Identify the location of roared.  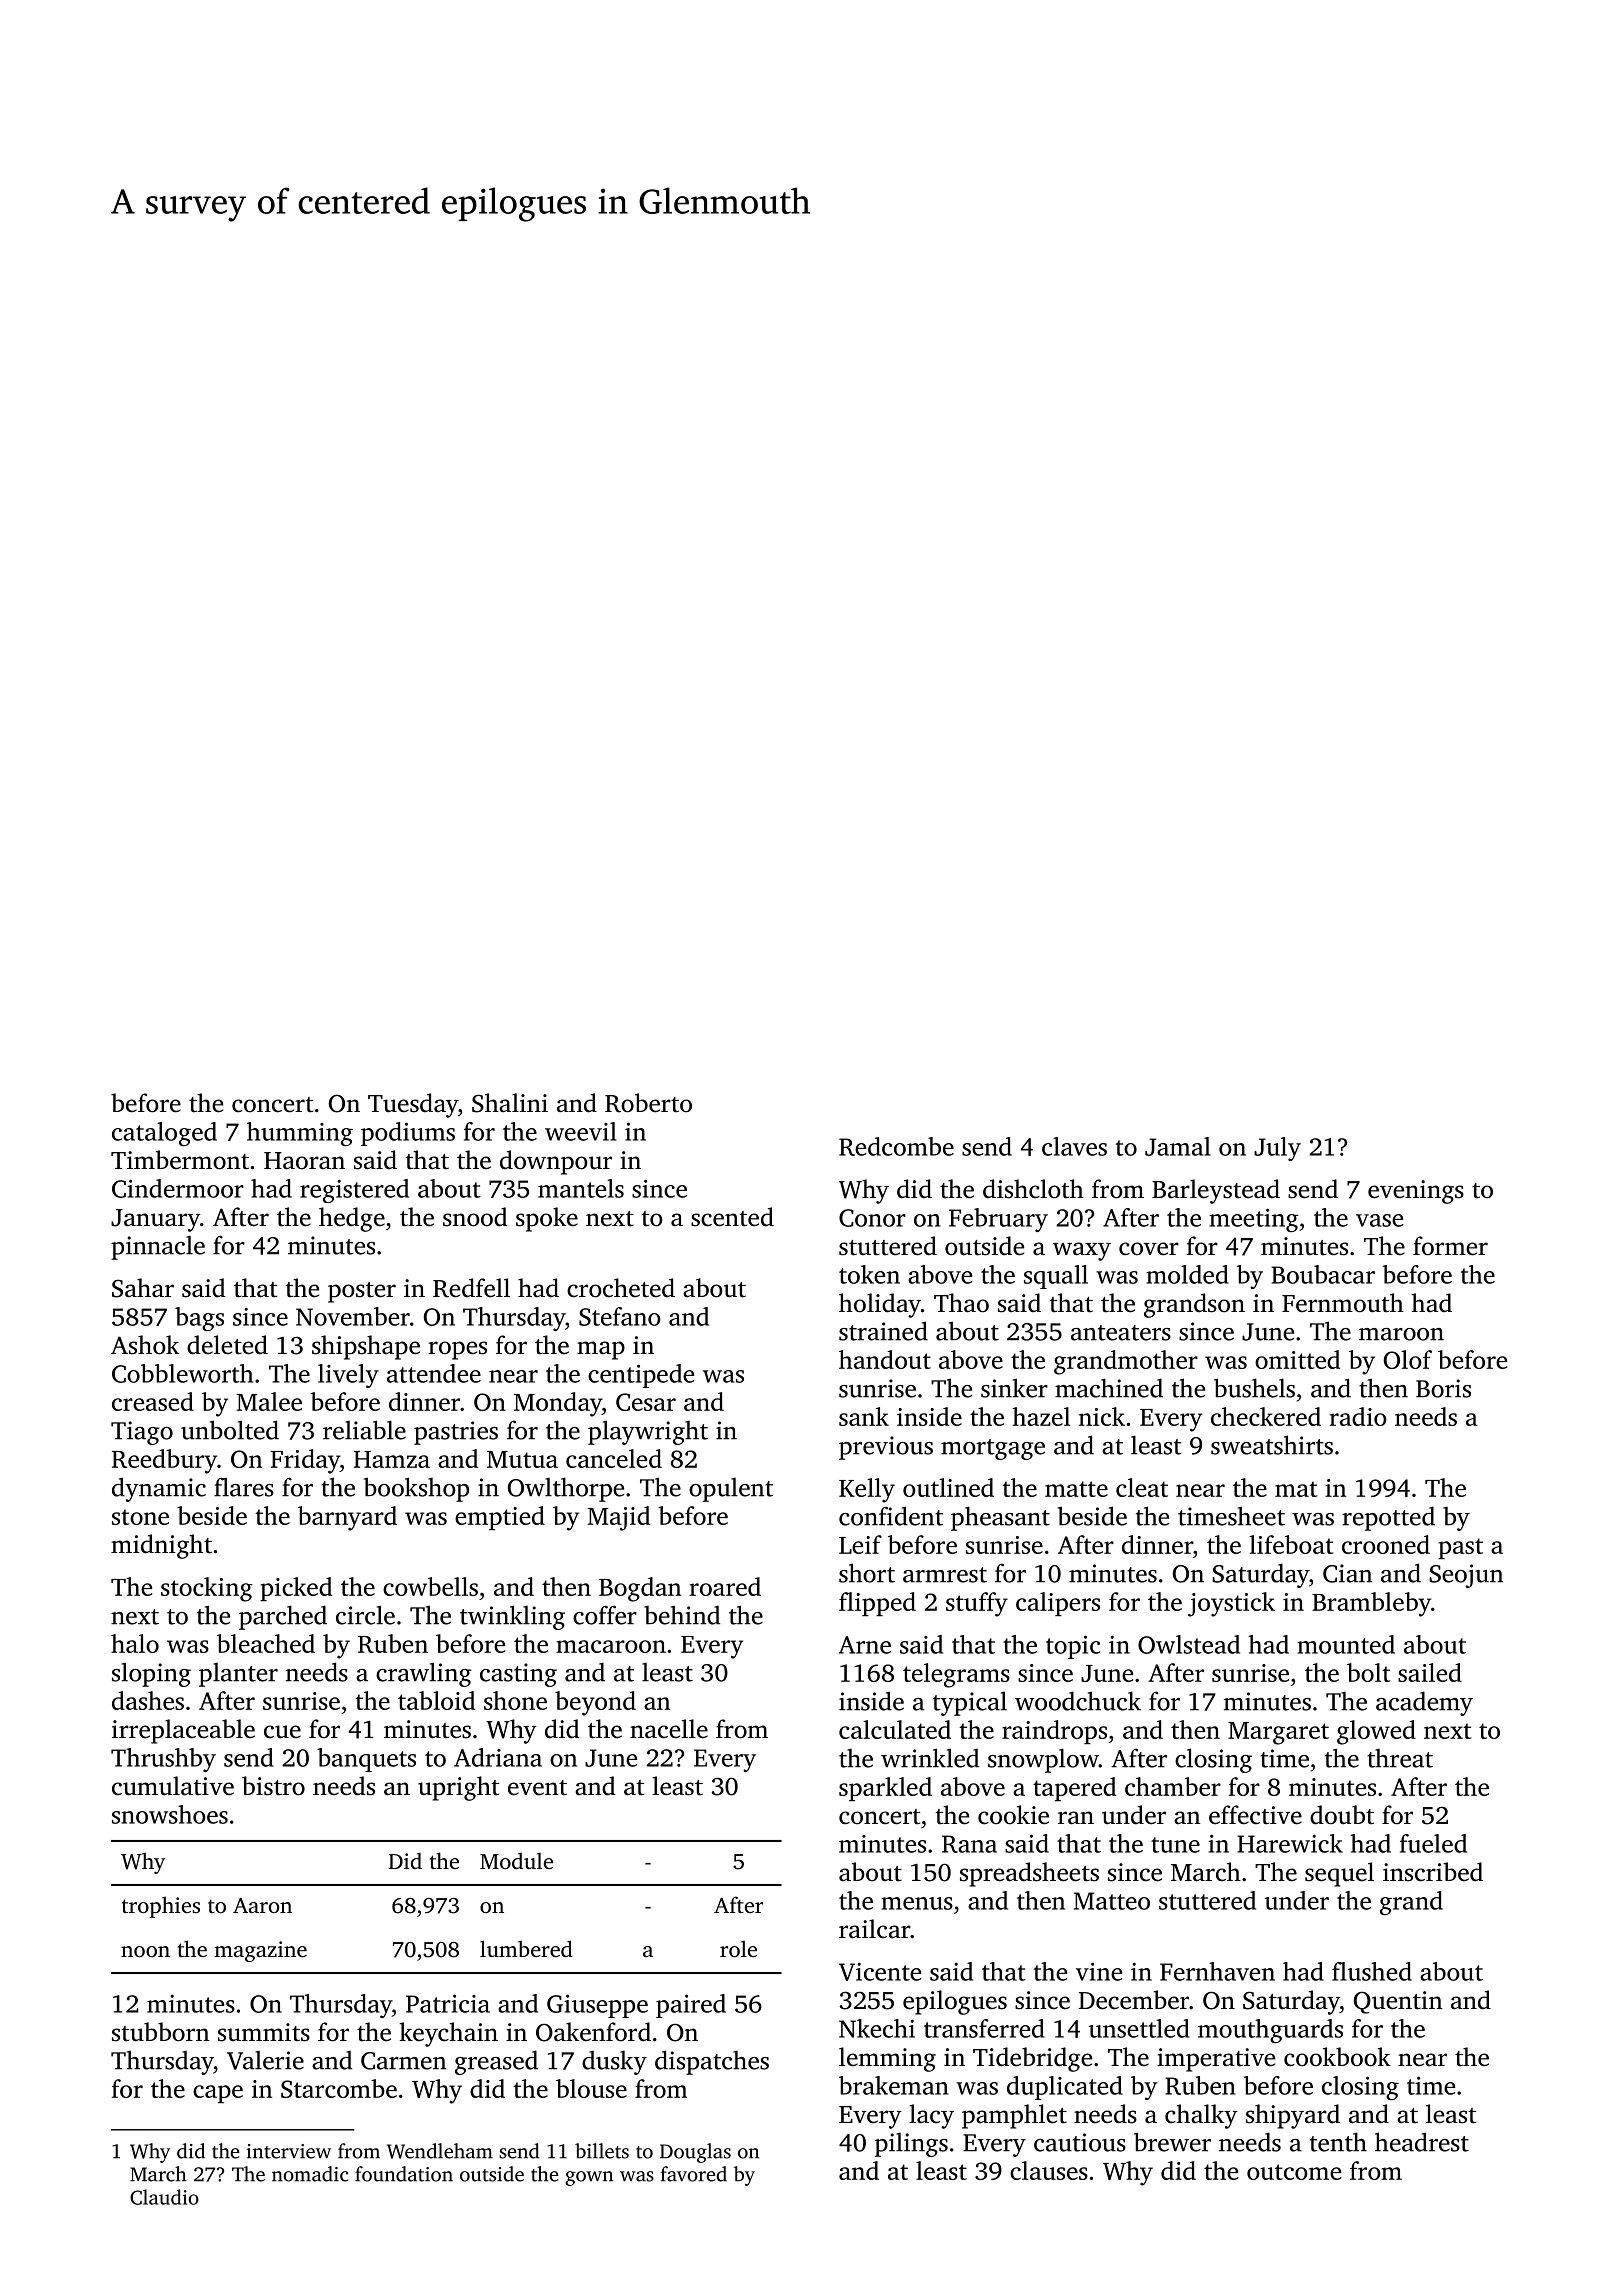
(725, 1586).
